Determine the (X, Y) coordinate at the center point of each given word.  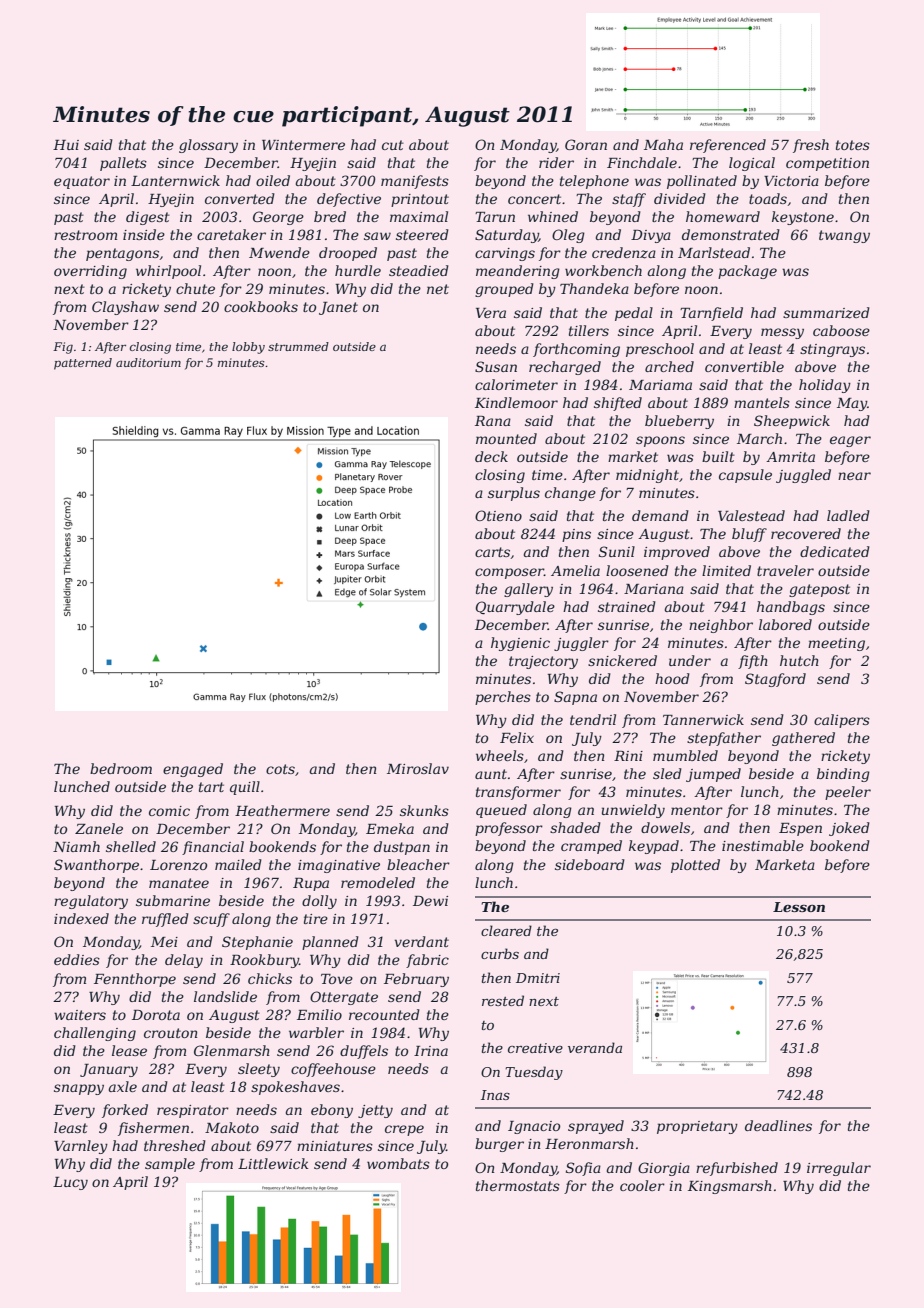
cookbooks (261, 306)
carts (492, 552)
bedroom (121, 768)
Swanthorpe (96, 866)
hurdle (358, 270)
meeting (836, 644)
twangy (844, 236)
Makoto (232, 1127)
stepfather (724, 739)
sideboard (590, 864)
